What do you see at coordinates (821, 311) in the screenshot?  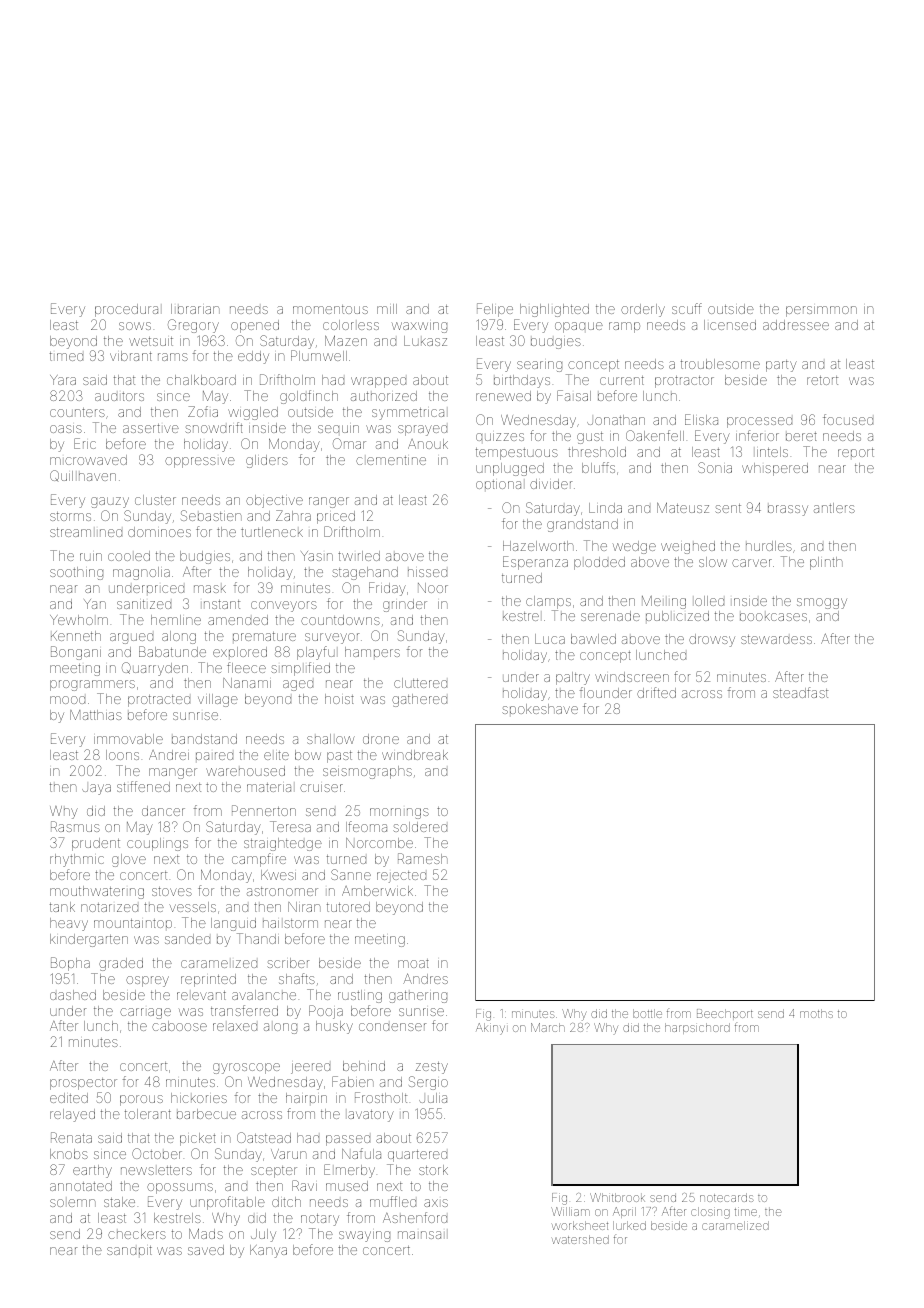 I see `persimmon` at bounding box center [821, 311].
